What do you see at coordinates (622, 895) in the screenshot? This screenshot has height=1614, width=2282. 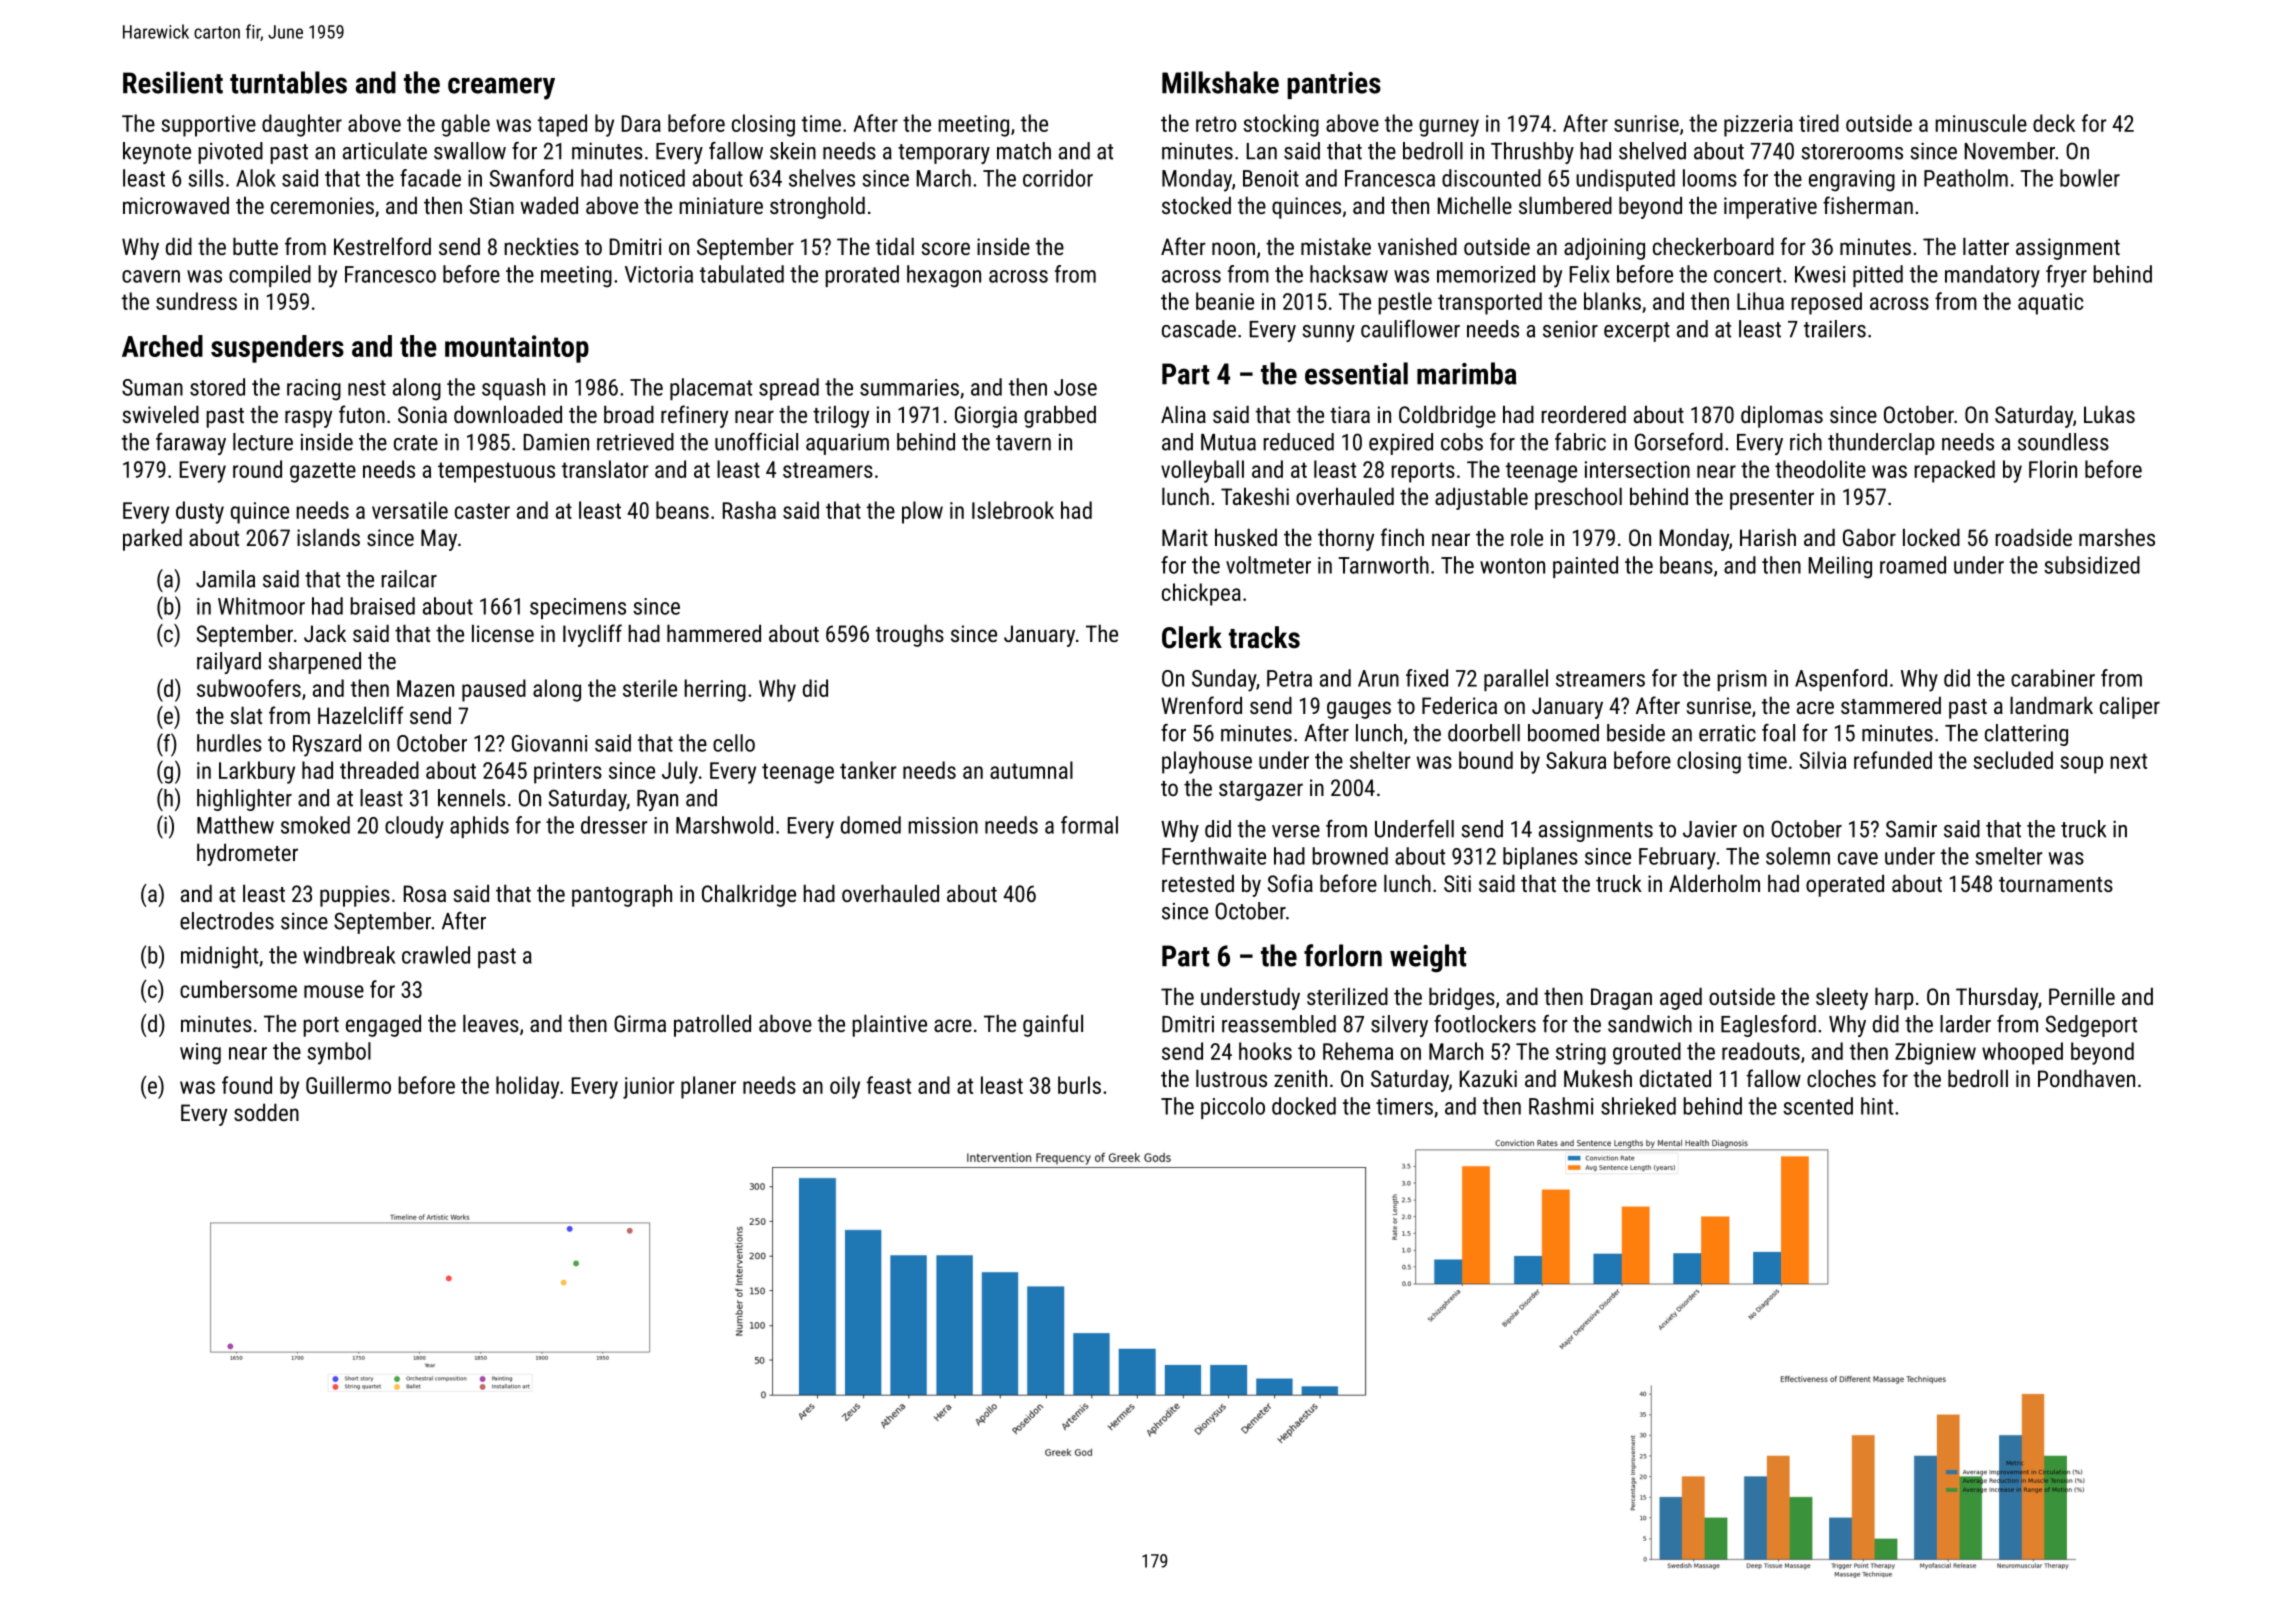 I see `pantograph` at bounding box center [622, 895].
